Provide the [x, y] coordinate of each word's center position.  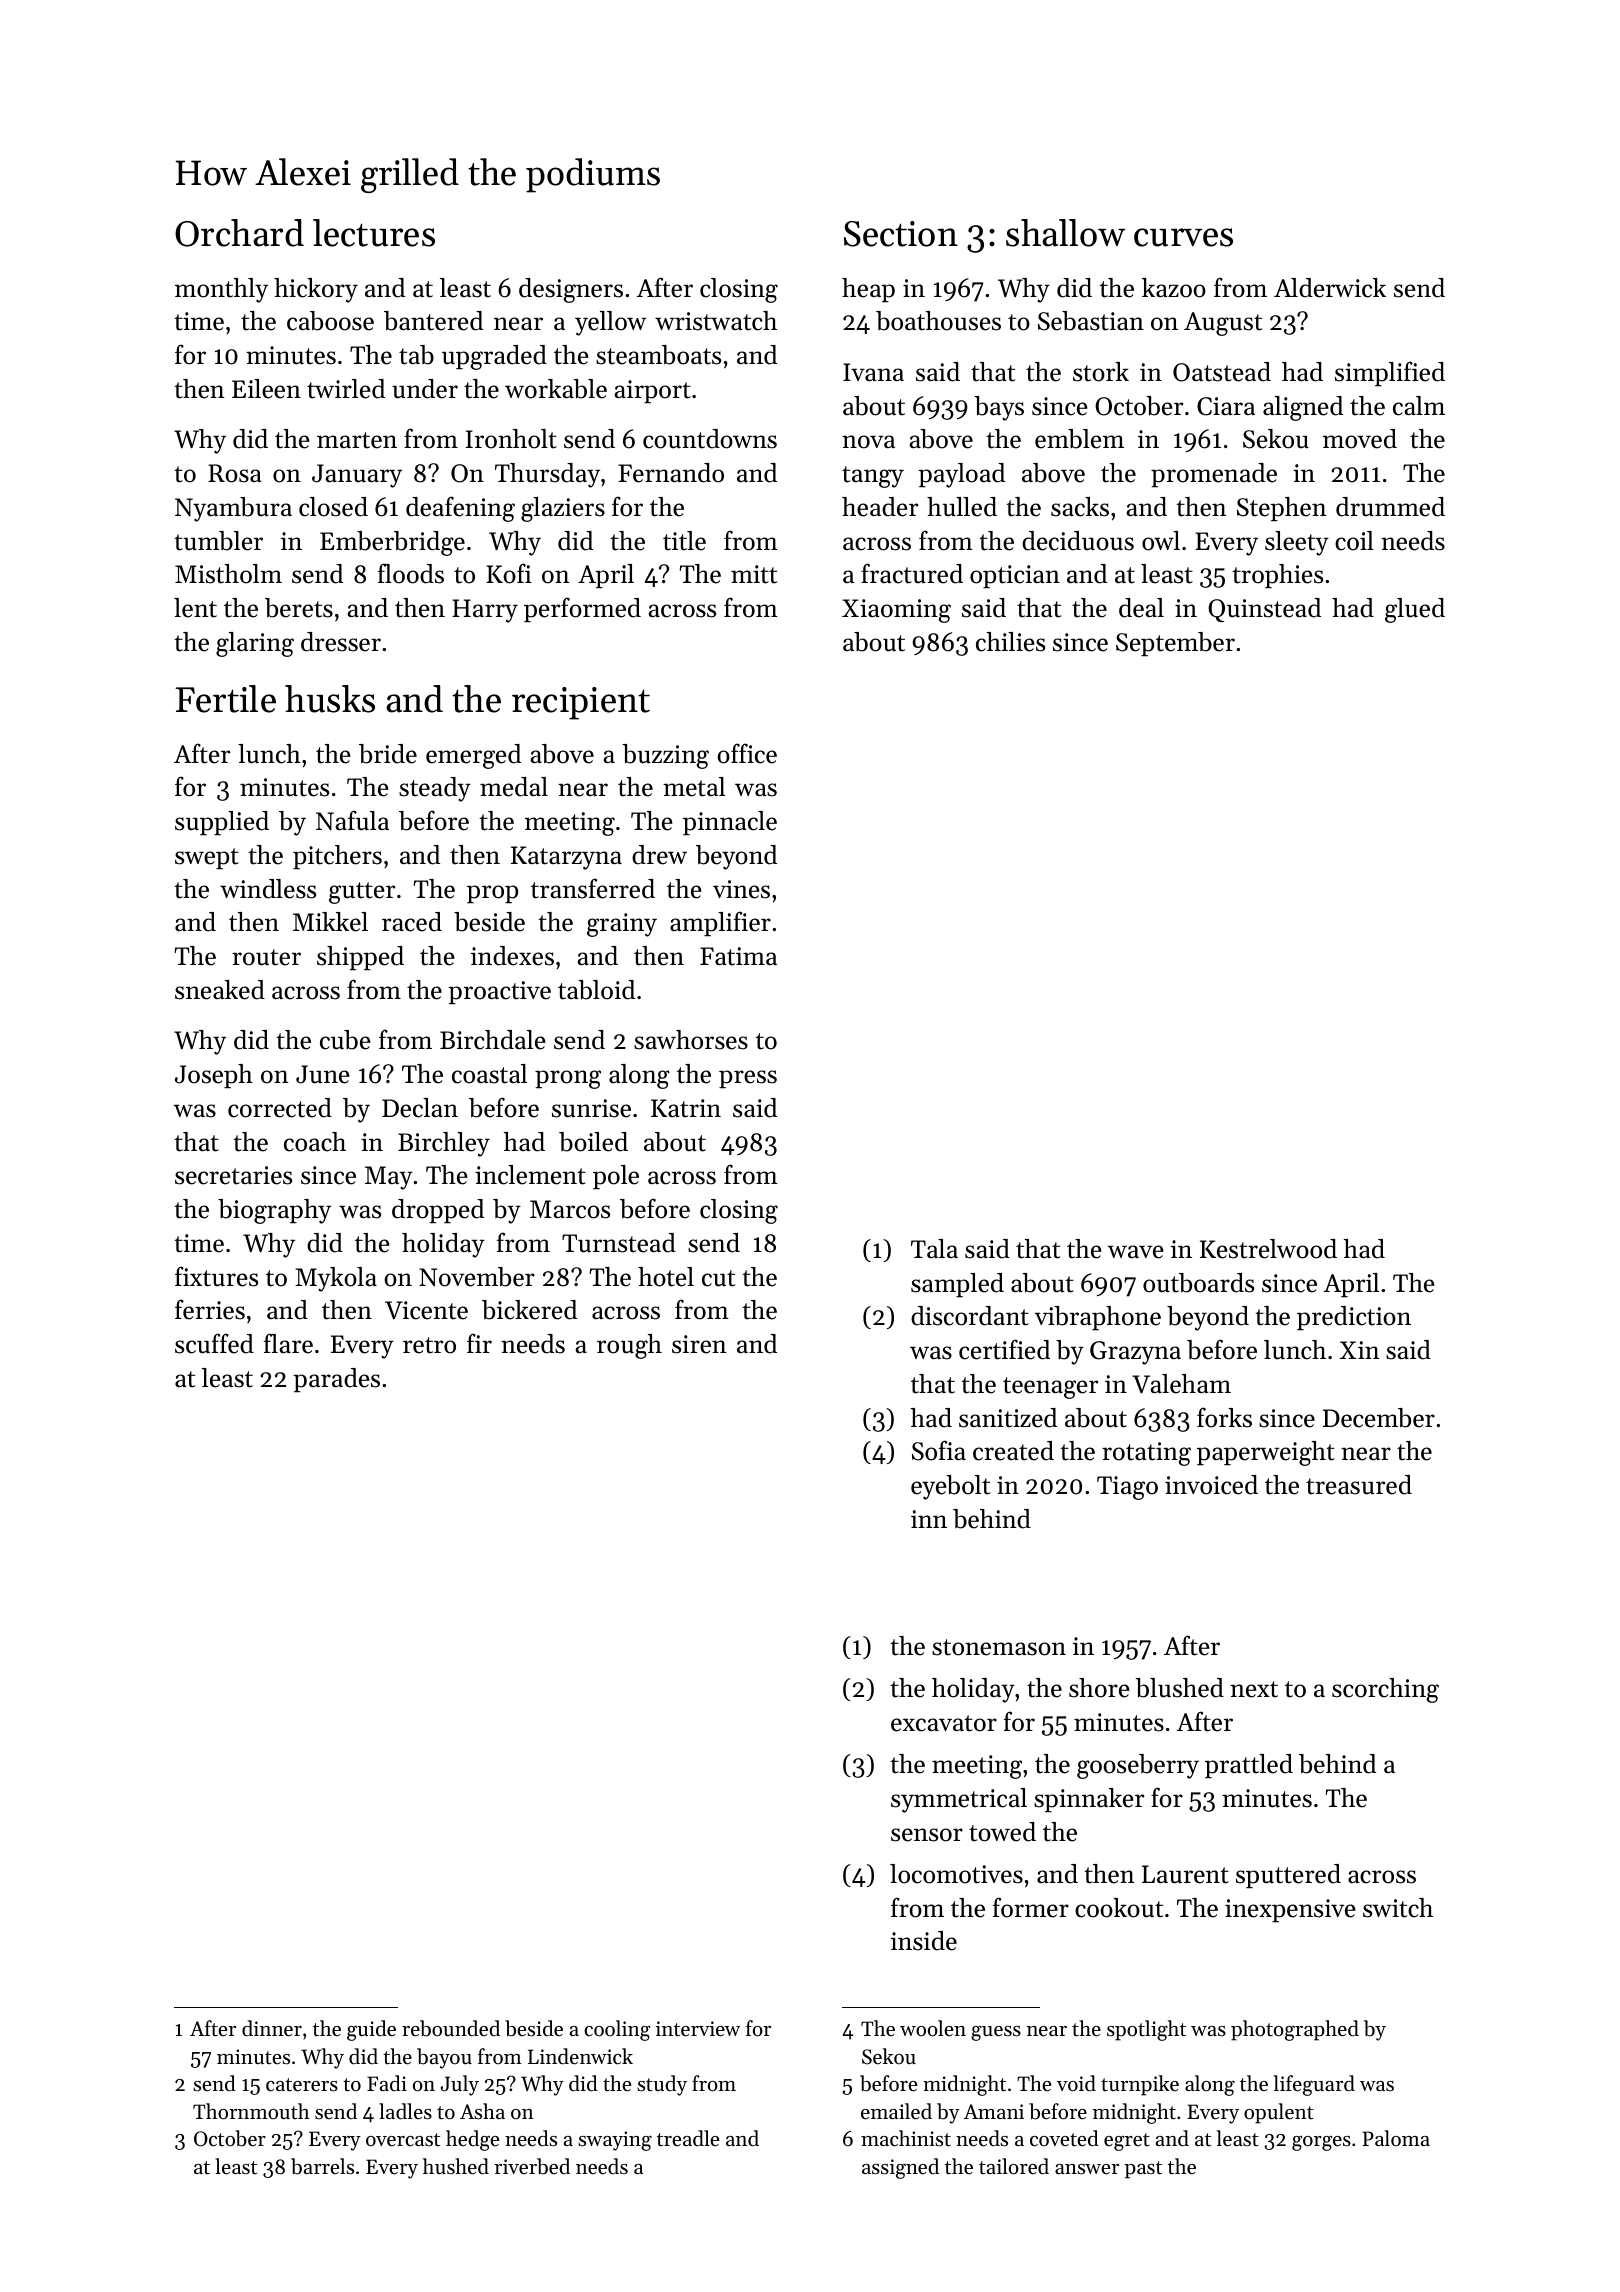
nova [868, 442]
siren [699, 1344]
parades [336, 1380]
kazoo [1174, 288]
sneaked [220, 990]
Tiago [1127, 1488]
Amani [994, 2111]
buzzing [665, 756]
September [1175, 644]
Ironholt [511, 439]
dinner [272, 2028]
